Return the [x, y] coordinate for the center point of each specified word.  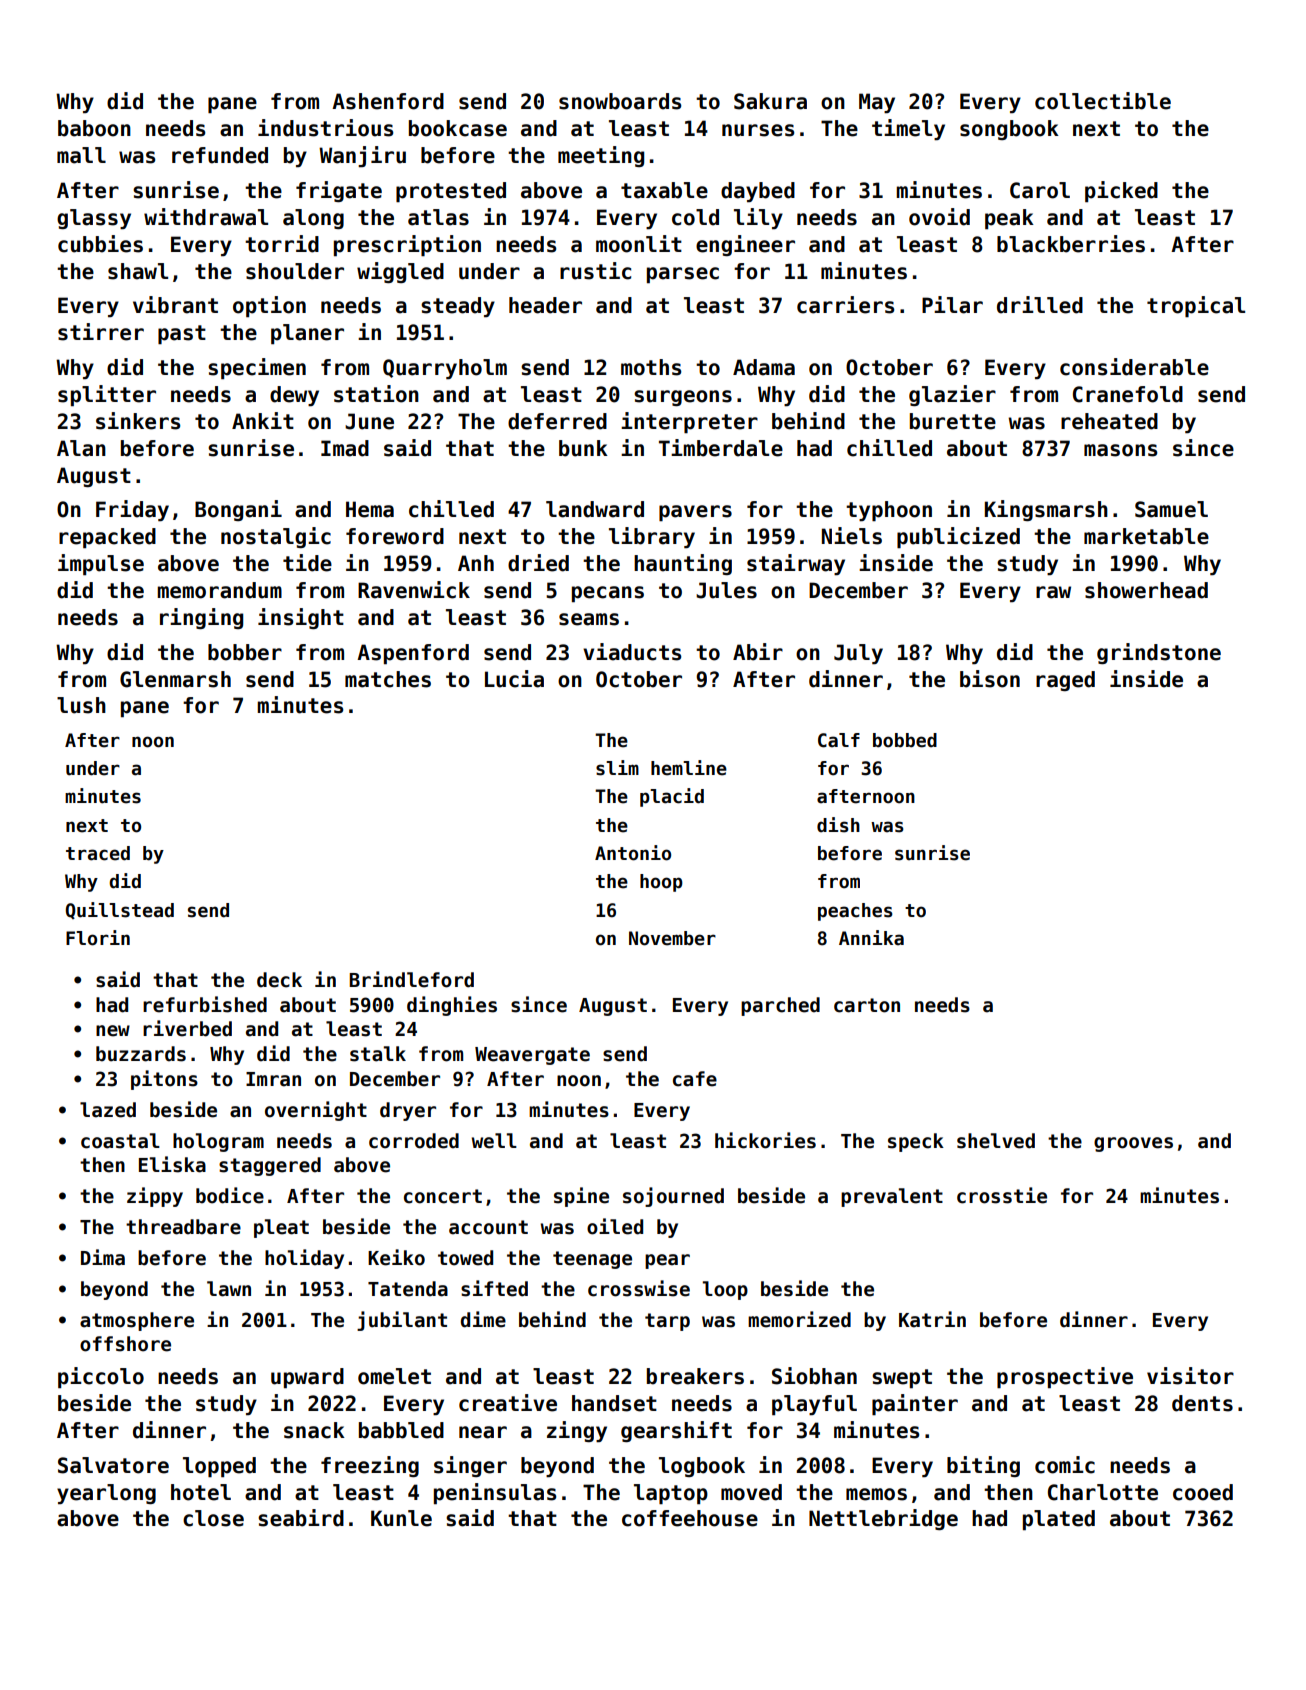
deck [279, 980]
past [182, 335]
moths [651, 367]
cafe [695, 1079]
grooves [1133, 1144]
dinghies [452, 1006]
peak [1009, 219]
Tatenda [408, 1289]
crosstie [1002, 1195]
